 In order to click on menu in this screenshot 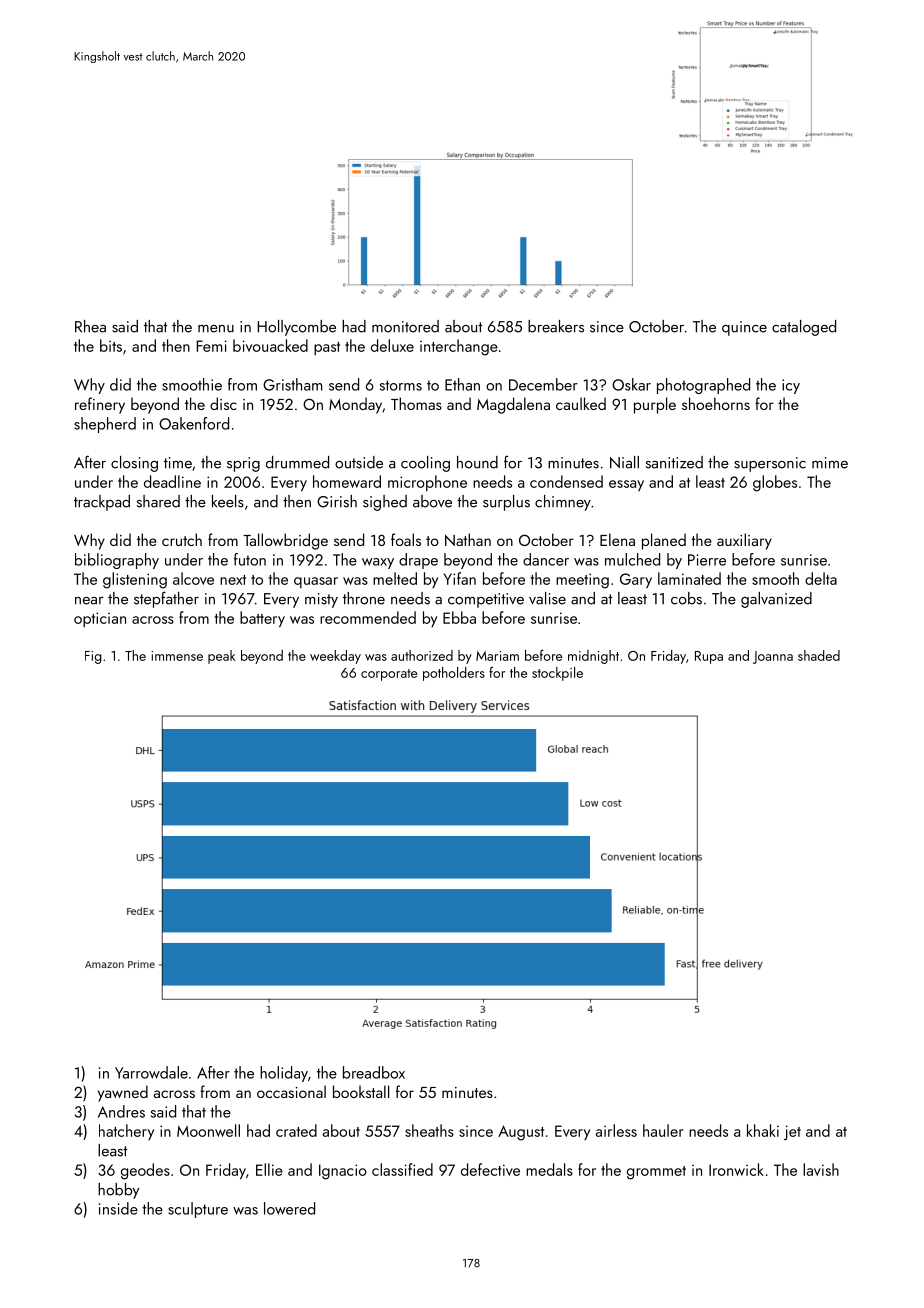, I will do `click(216, 329)`.
